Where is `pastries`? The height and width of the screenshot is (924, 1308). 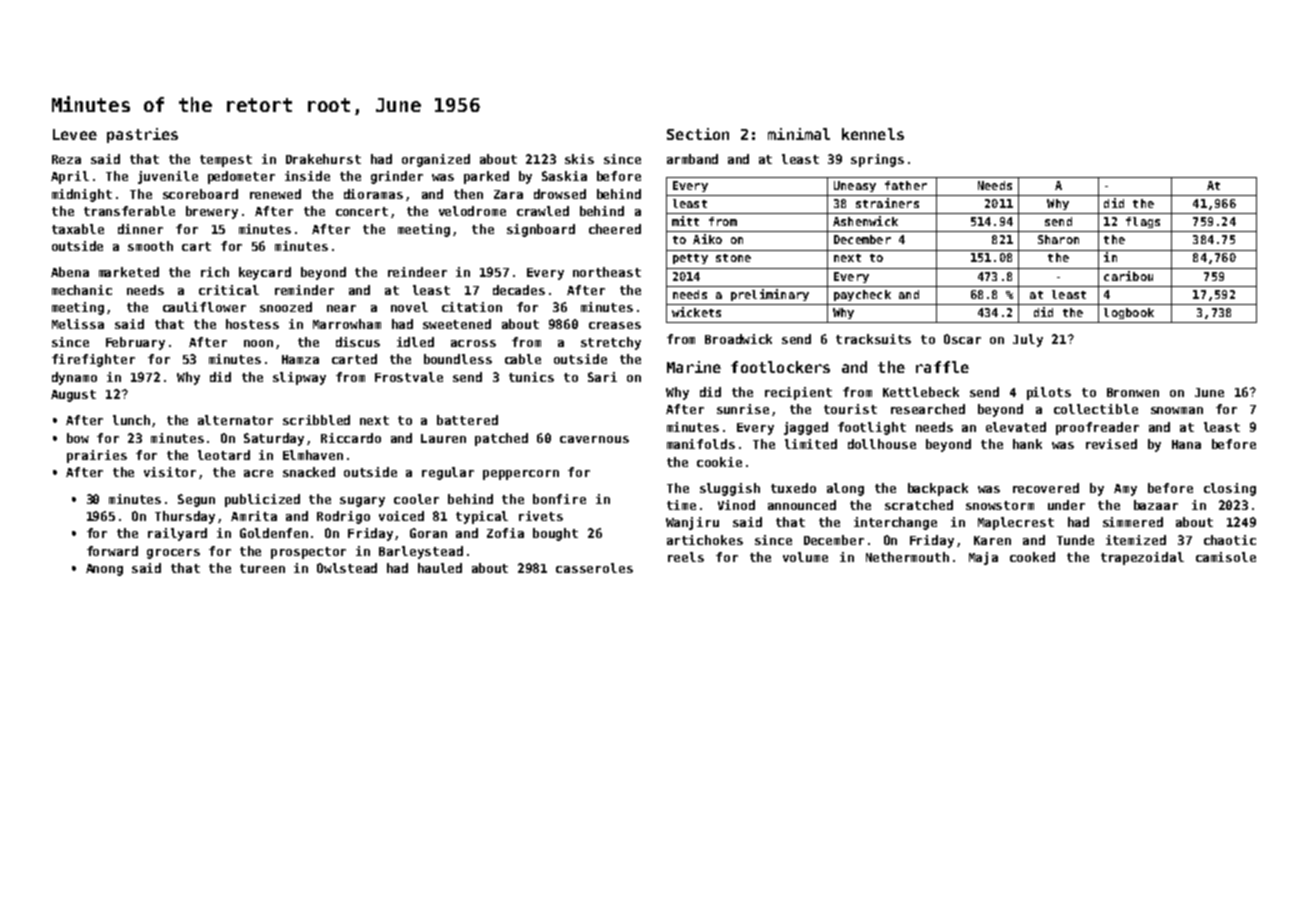 pastries is located at coordinates (142, 135).
